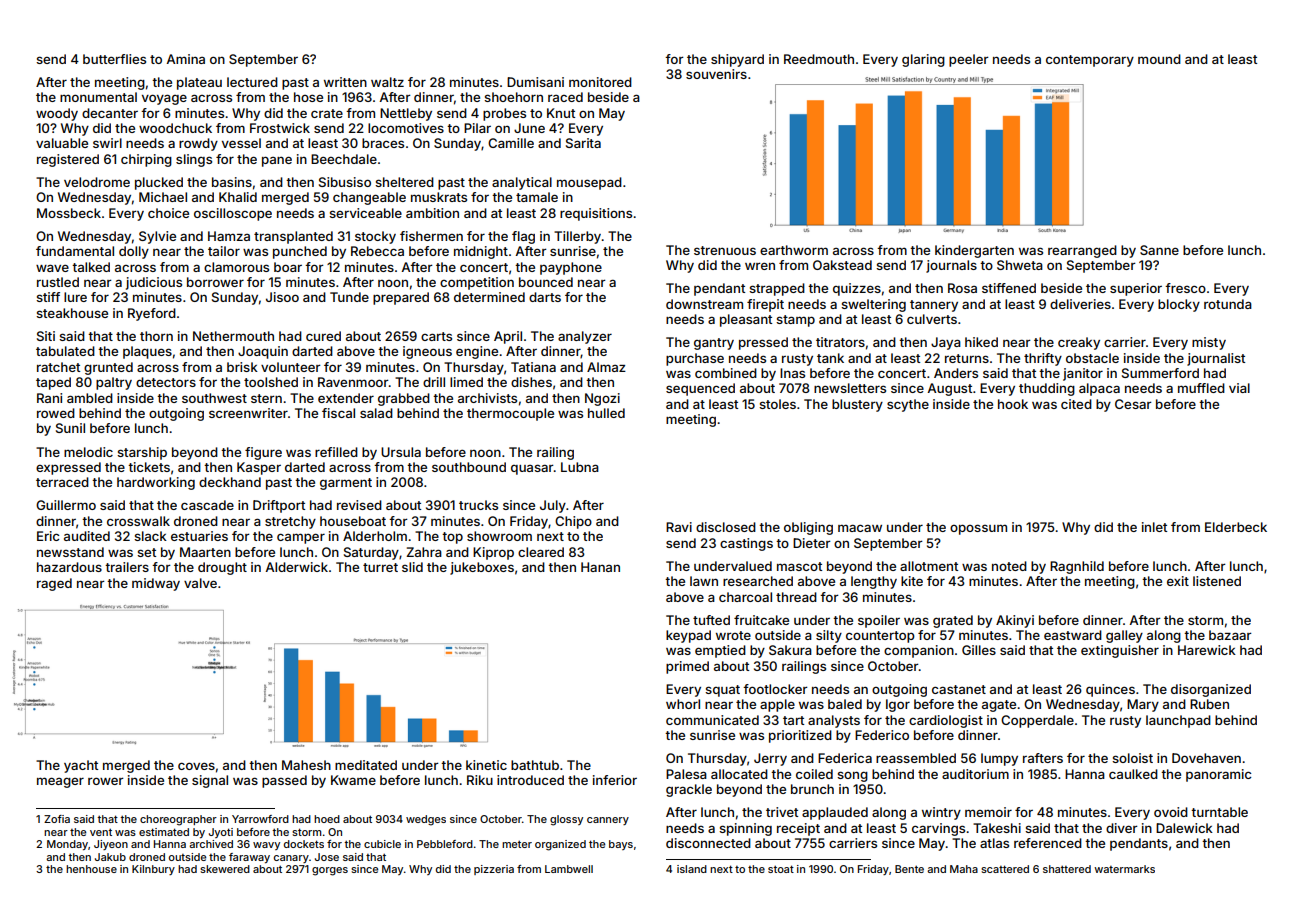  I want to click on Summerford, so click(1160, 373).
